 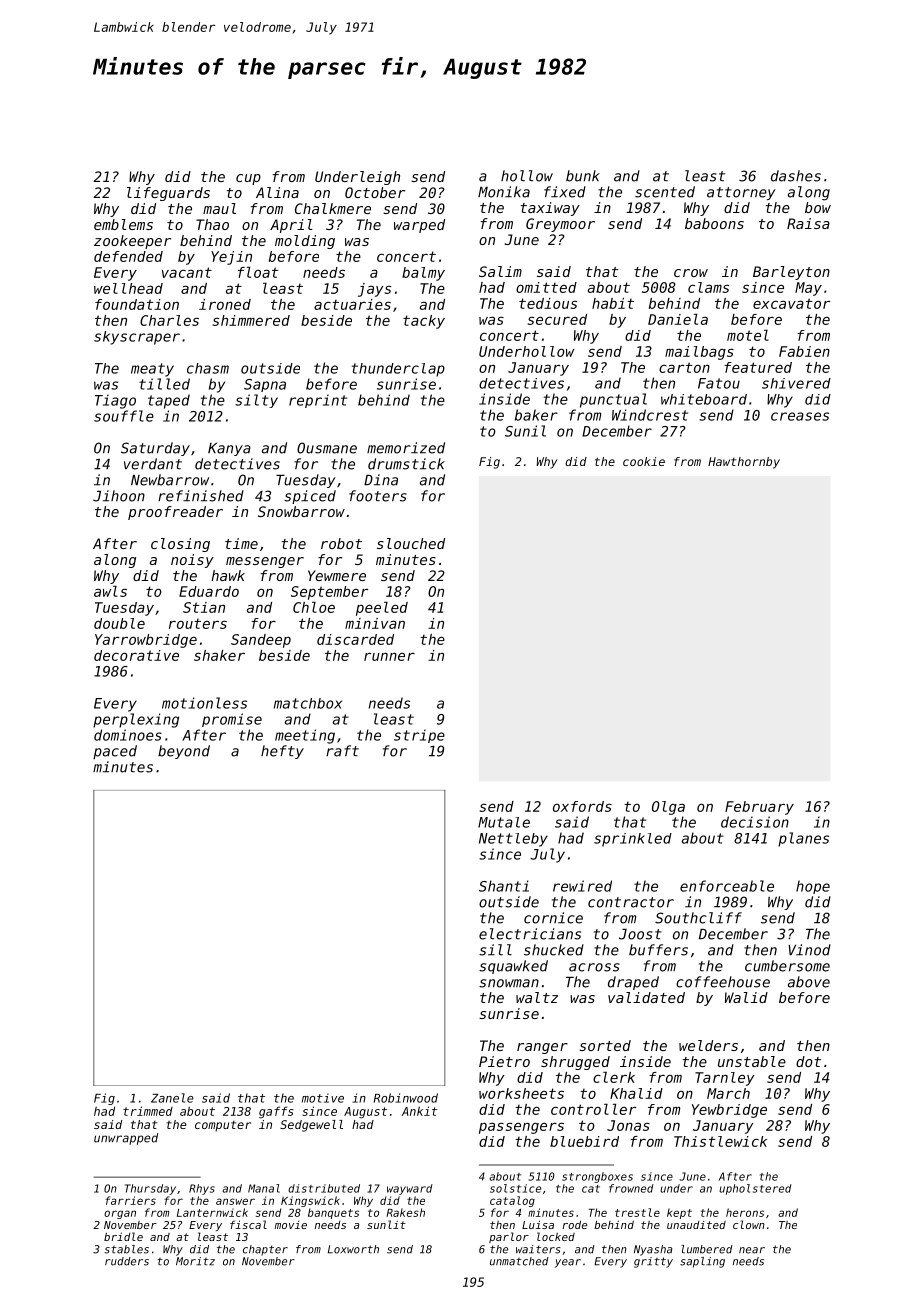 I want to click on Zanele, so click(x=172, y=1098).
